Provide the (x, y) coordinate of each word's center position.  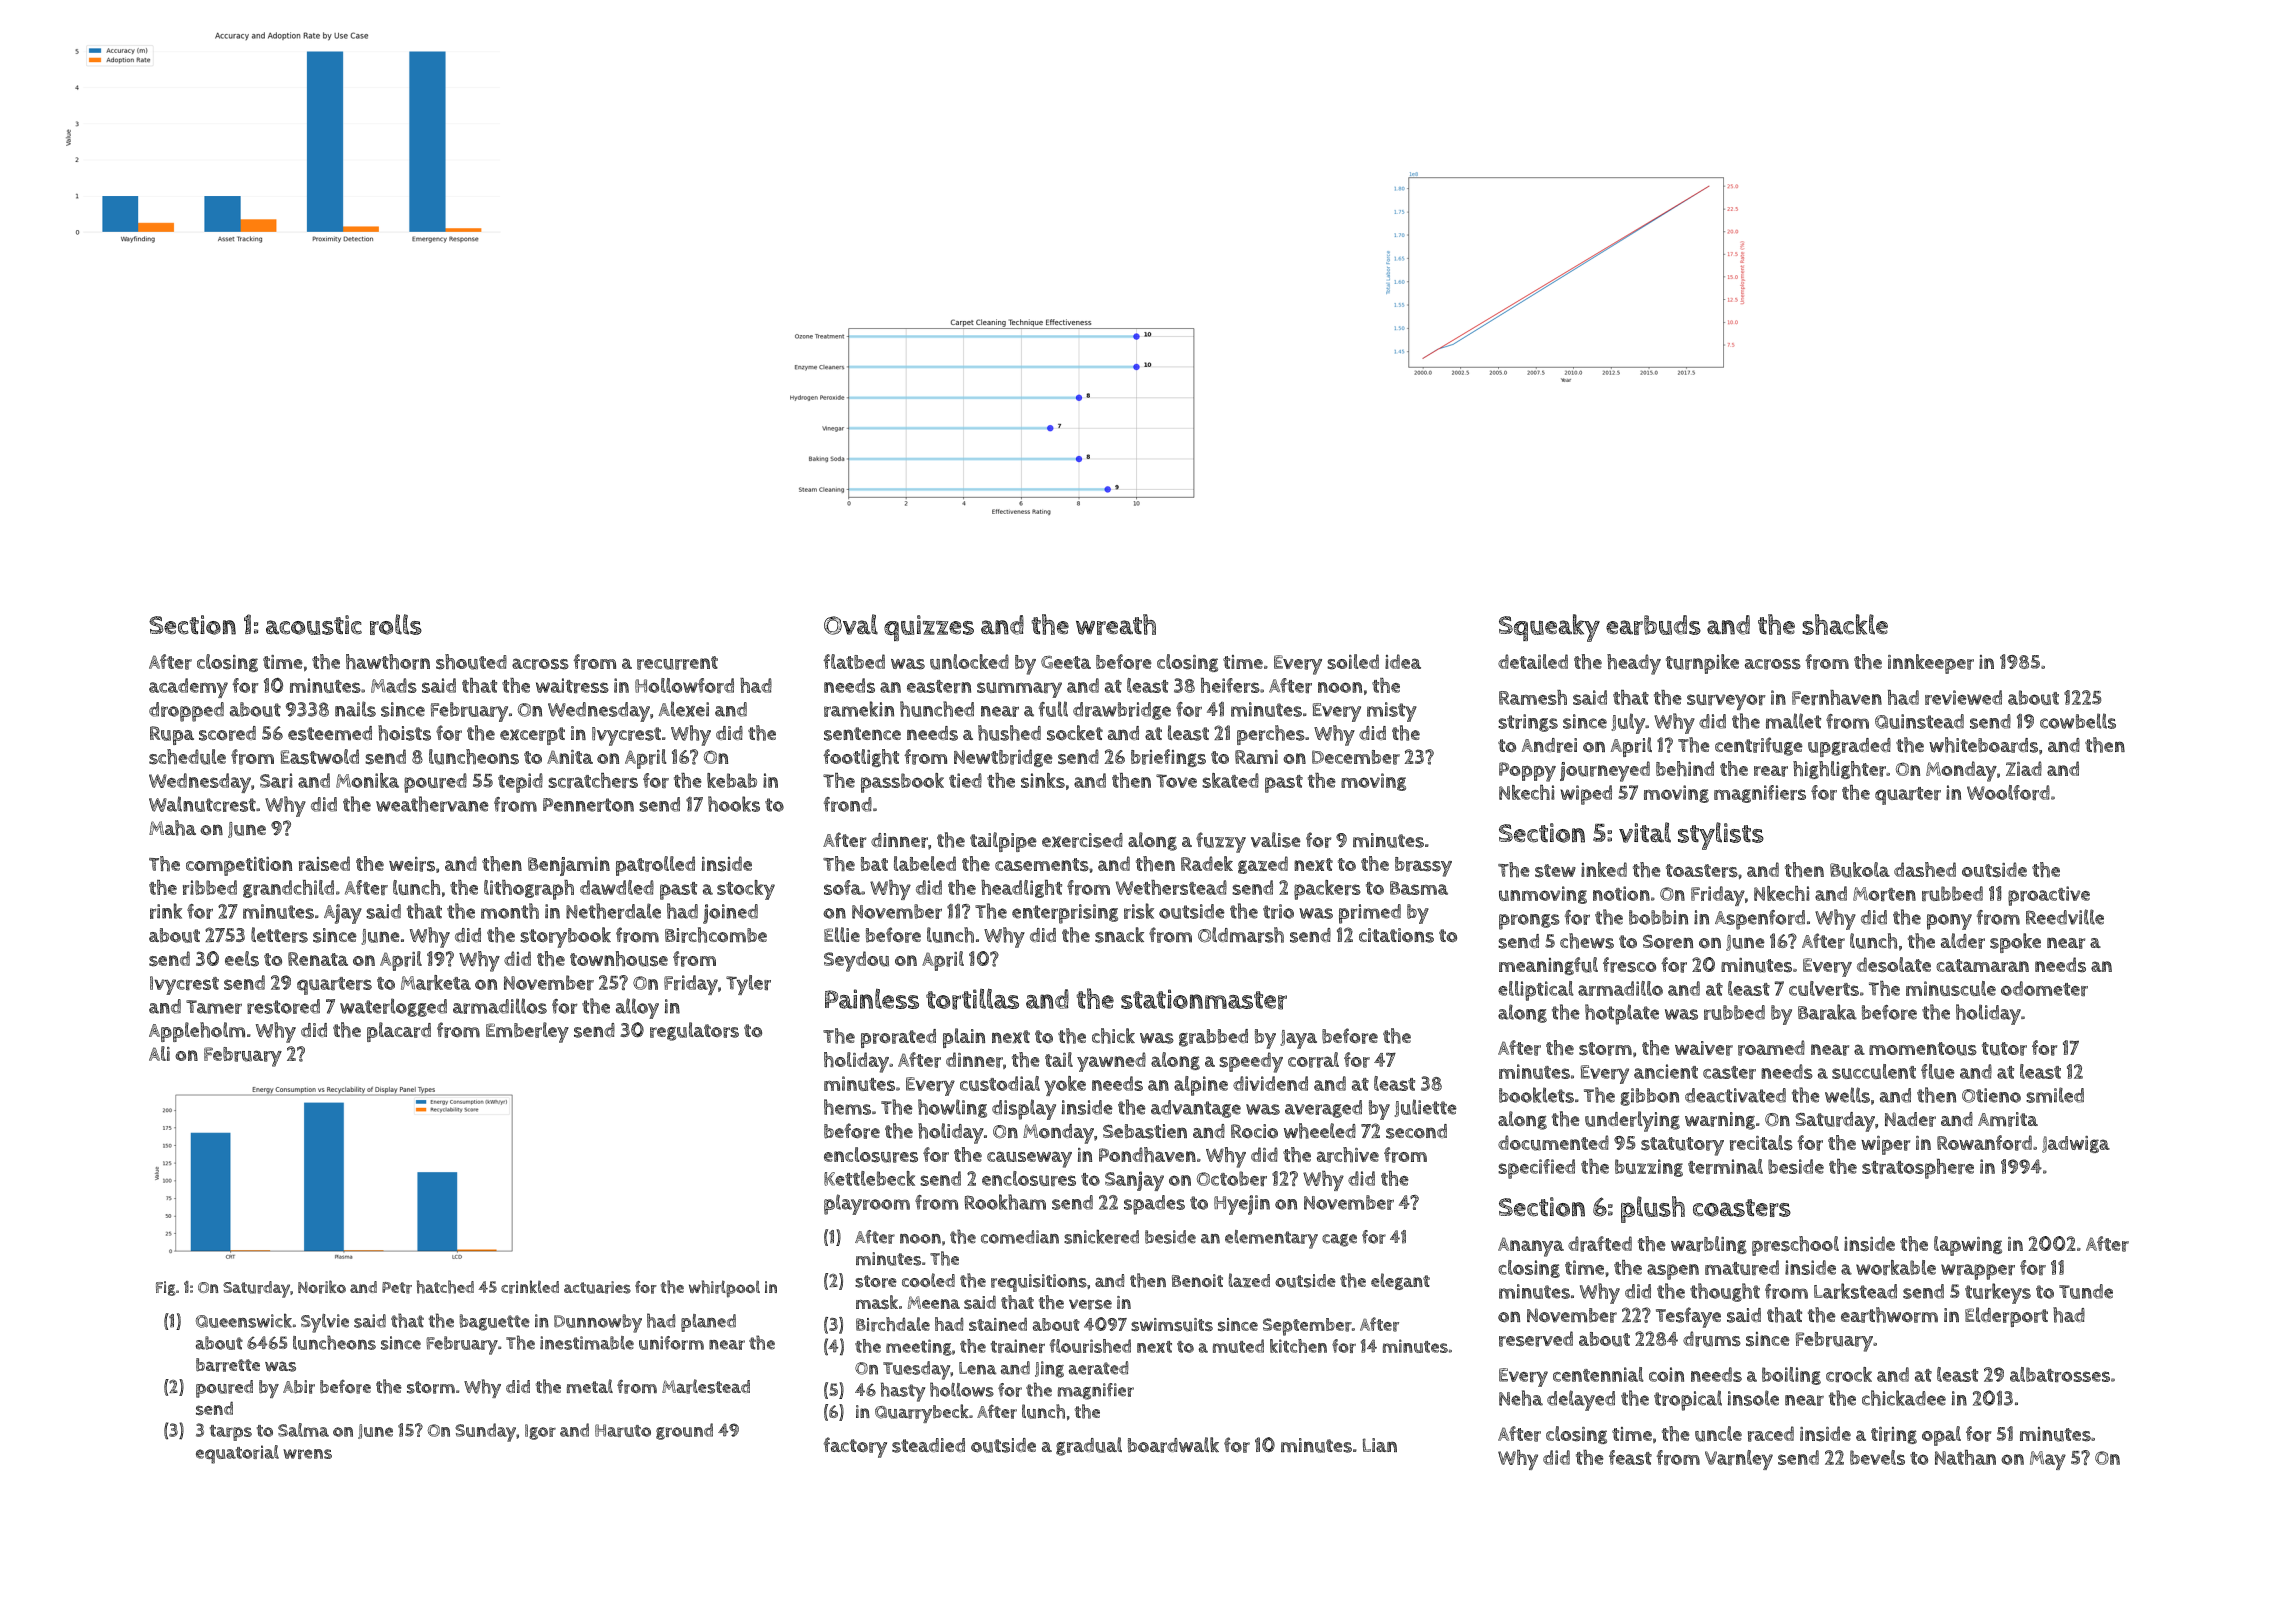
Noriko (322, 1287)
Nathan (1965, 1457)
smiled (2055, 1095)
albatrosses (2060, 1374)
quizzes (929, 628)
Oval (851, 624)
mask (877, 1302)
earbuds (1653, 625)
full (1053, 709)
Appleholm (197, 1032)
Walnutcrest (202, 804)
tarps (231, 1433)
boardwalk (1173, 1445)
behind (1685, 768)
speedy (1251, 1062)
